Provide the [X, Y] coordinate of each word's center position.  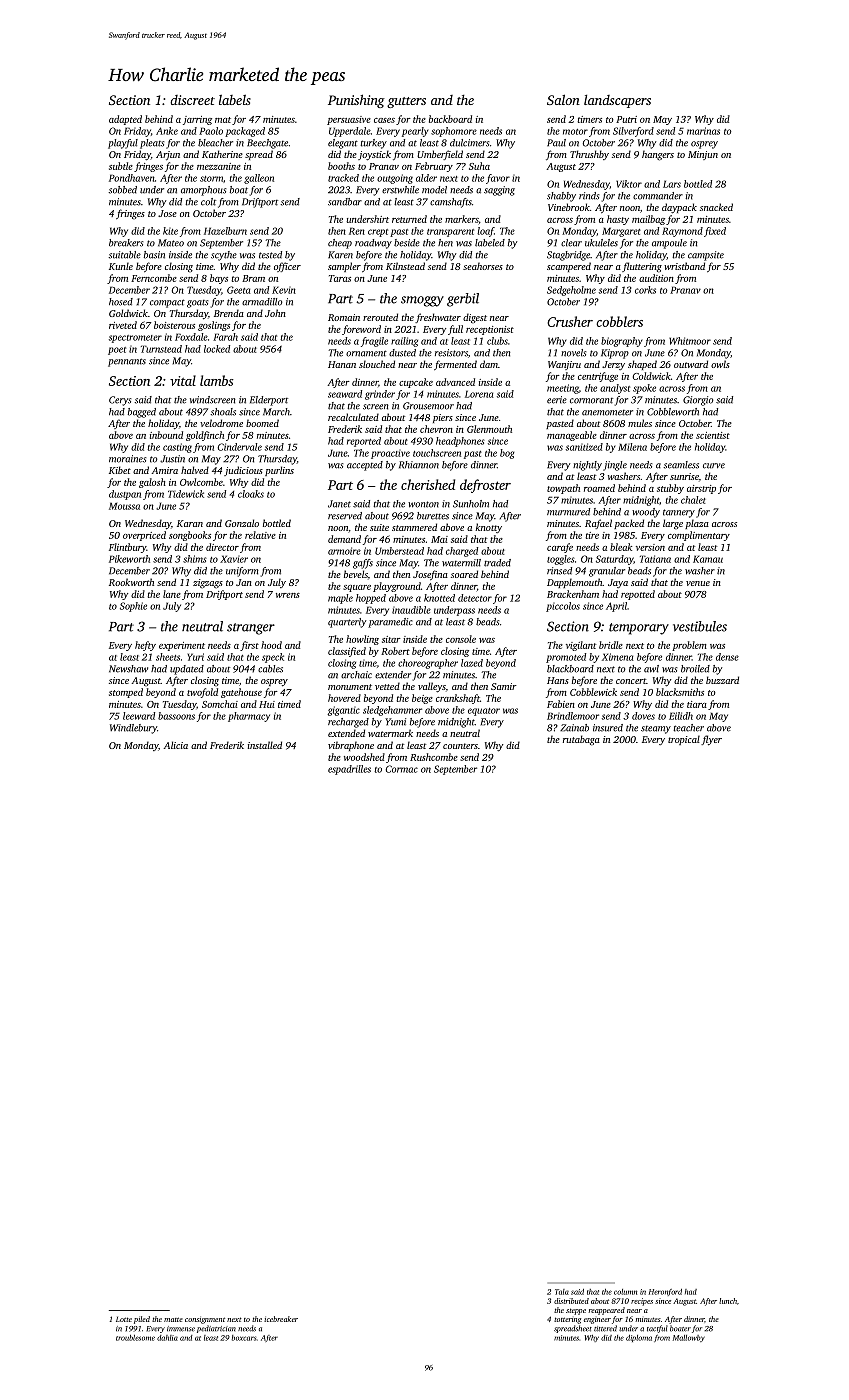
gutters [406, 102]
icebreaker [281, 1319]
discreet [192, 100]
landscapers [617, 101]
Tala [562, 1292]
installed [265, 745]
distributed [571, 1301]
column [625, 1292]
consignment [205, 1320]
